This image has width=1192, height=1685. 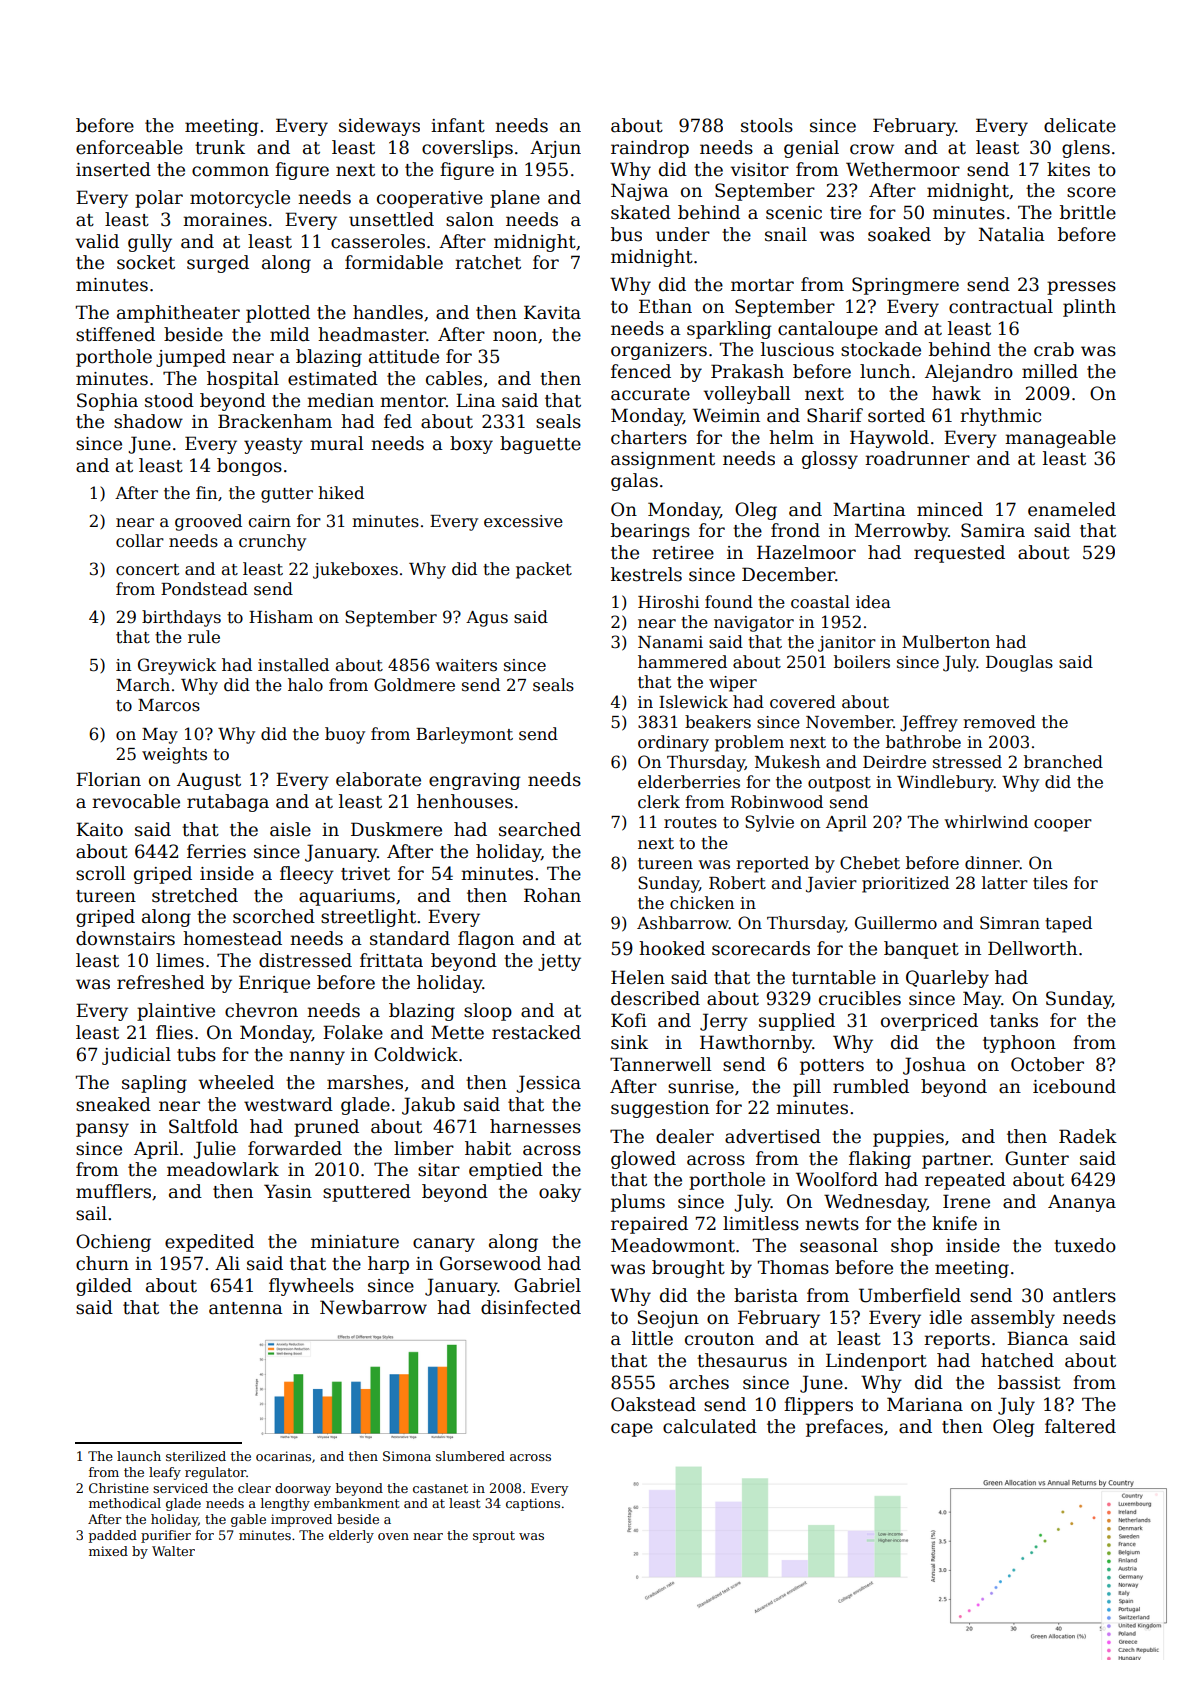 I want to click on noon, so click(x=515, y=336).
